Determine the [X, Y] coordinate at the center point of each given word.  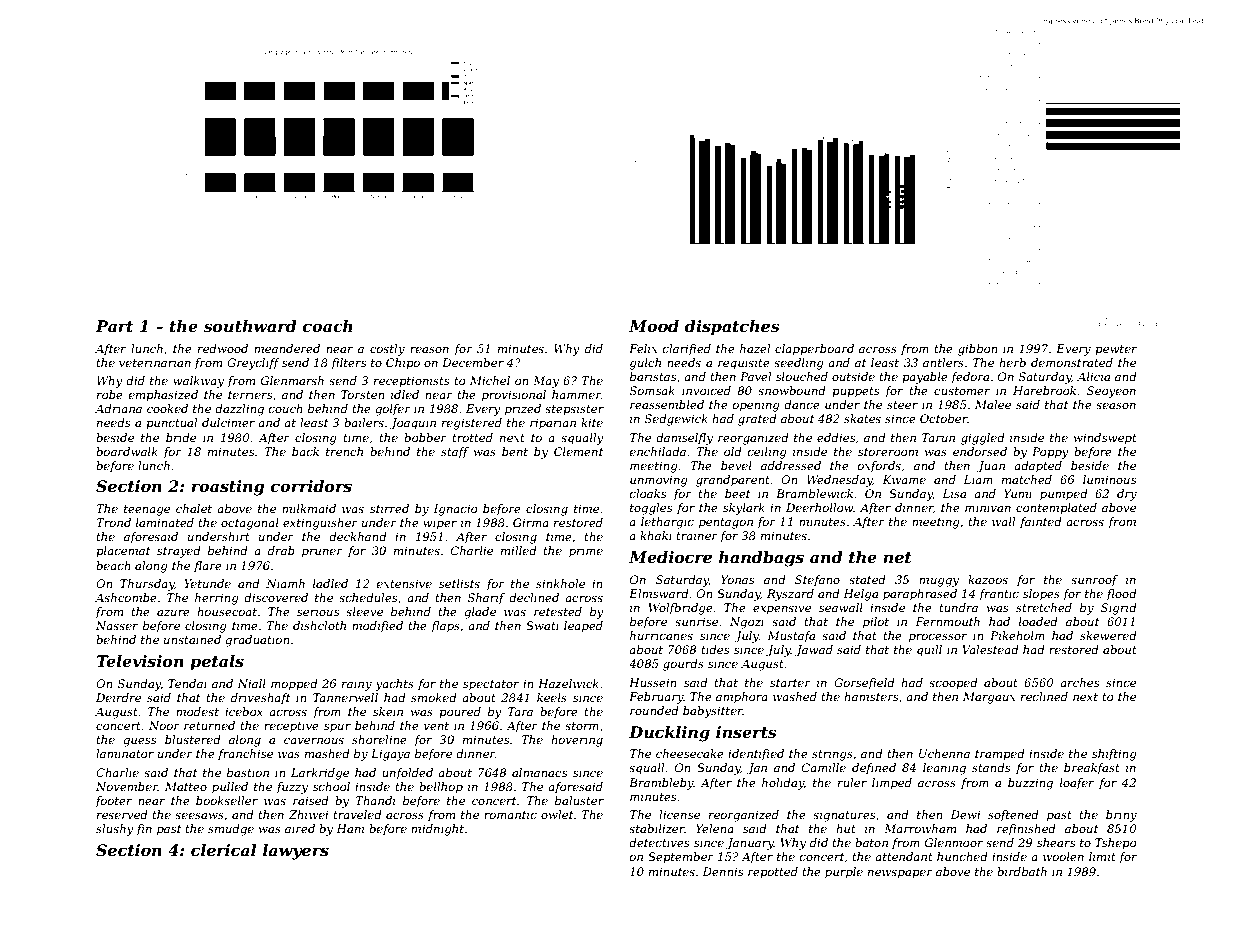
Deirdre [118, 697]
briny [1121, 816]
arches [1079, 682]
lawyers [296, 852]
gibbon [977, 350]
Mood [654, 326]
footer [113, 802]
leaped [583, 627]
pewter [1116, 350]
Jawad [814, 651]
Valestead [990, 649]
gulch [645, 364]
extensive [404, 583]
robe [110, 394]
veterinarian [155, 362]
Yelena [715, 828]
